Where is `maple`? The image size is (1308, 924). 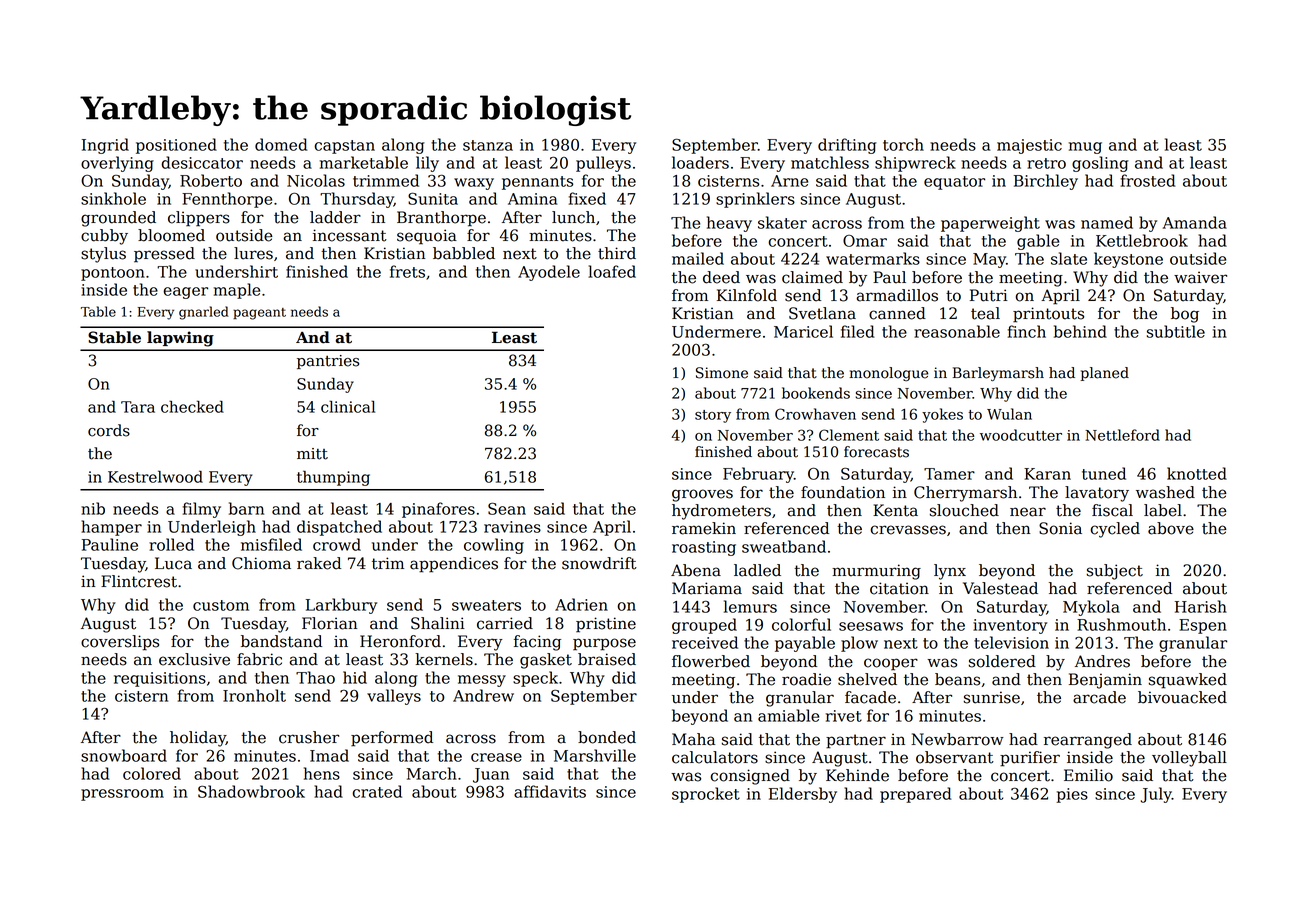 maple is located at coordinates (237, 291).
